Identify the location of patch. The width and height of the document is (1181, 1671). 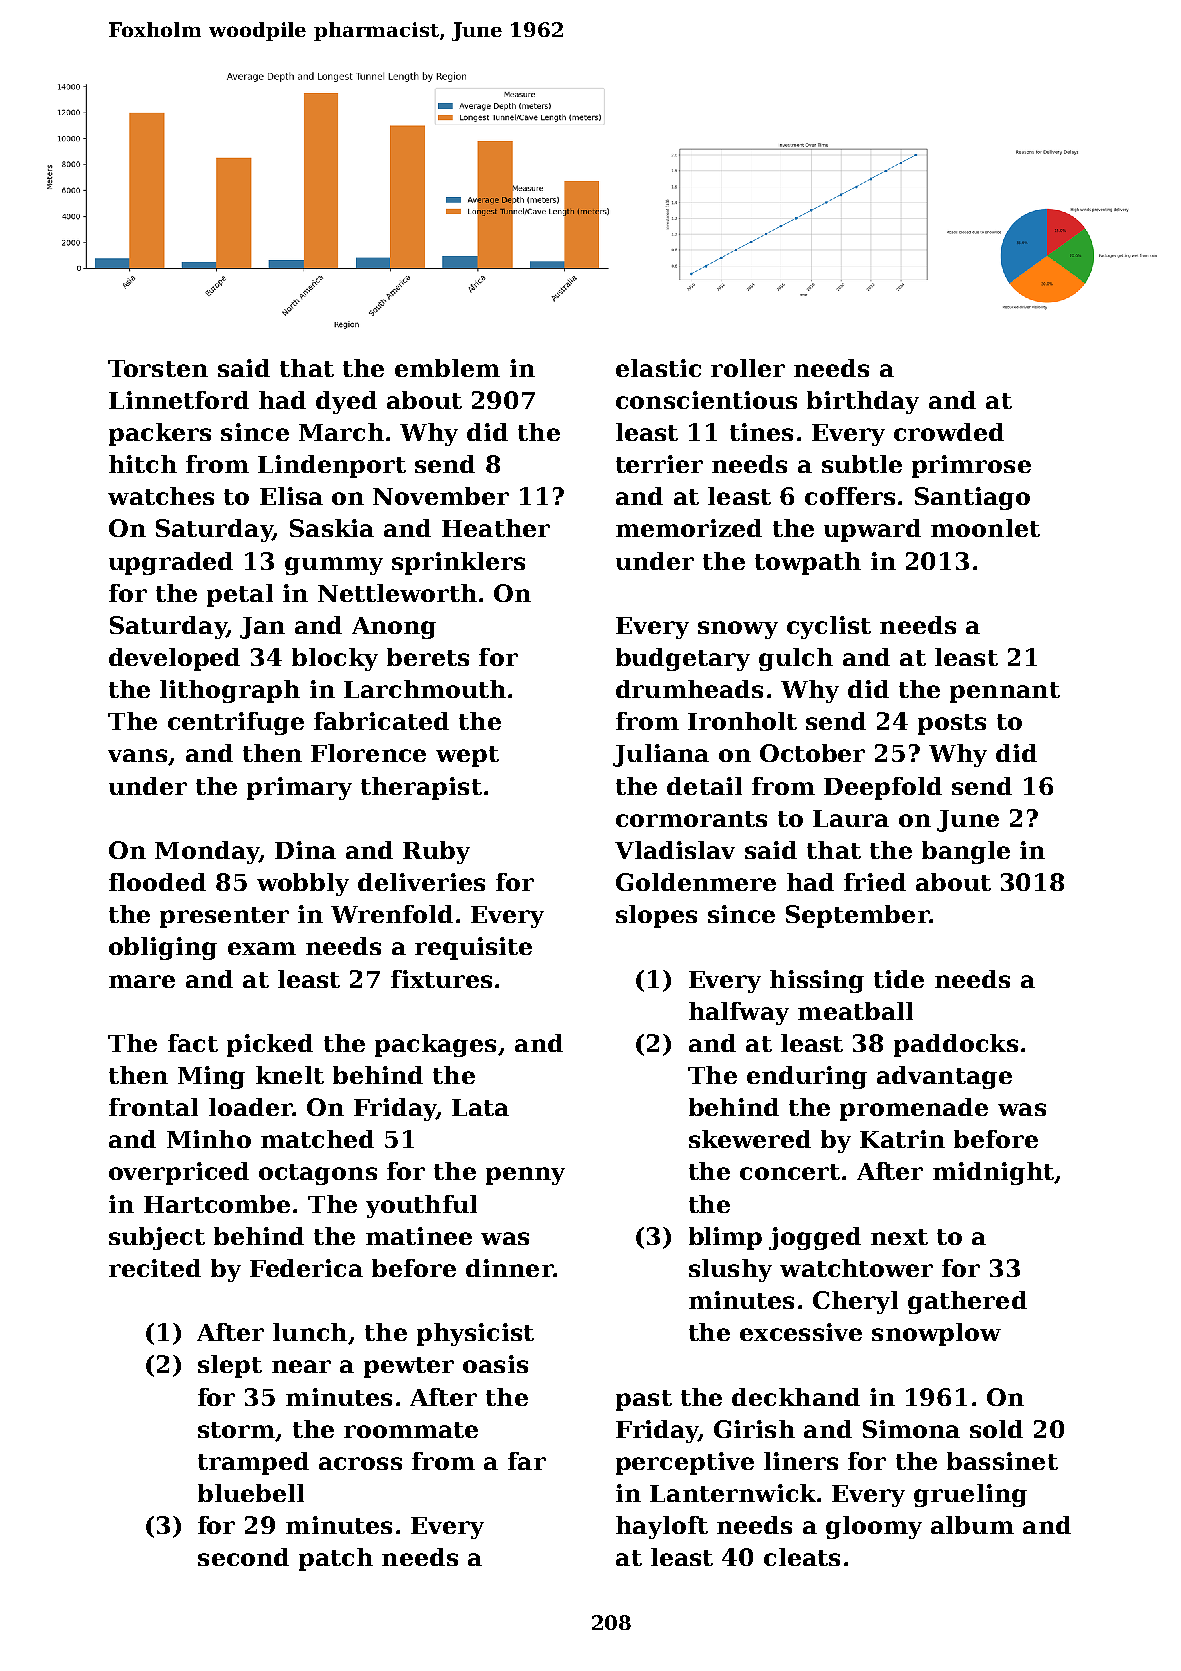
(336, 1559).
